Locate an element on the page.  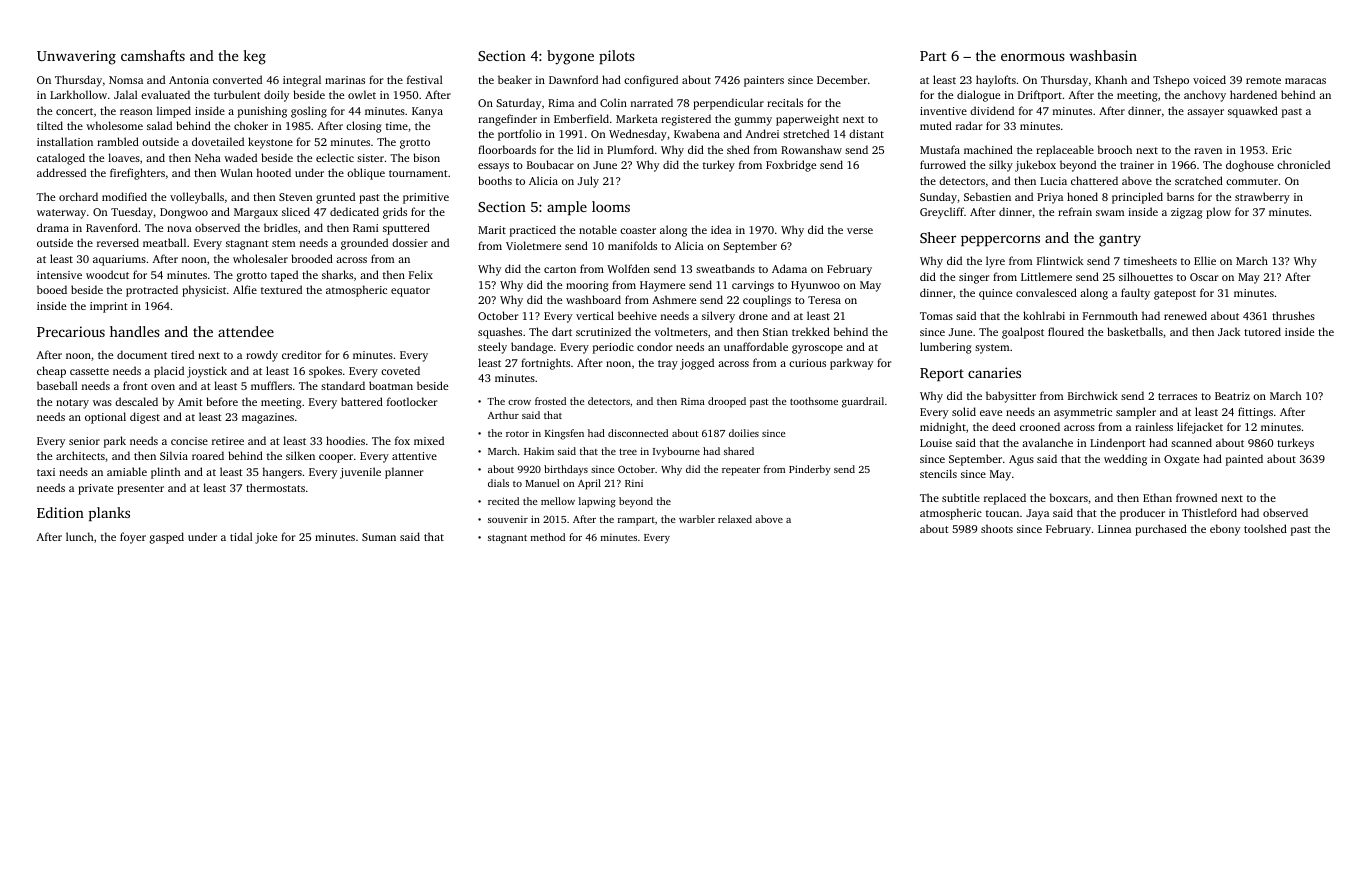
spokes is located at coordinates (325, 372).
